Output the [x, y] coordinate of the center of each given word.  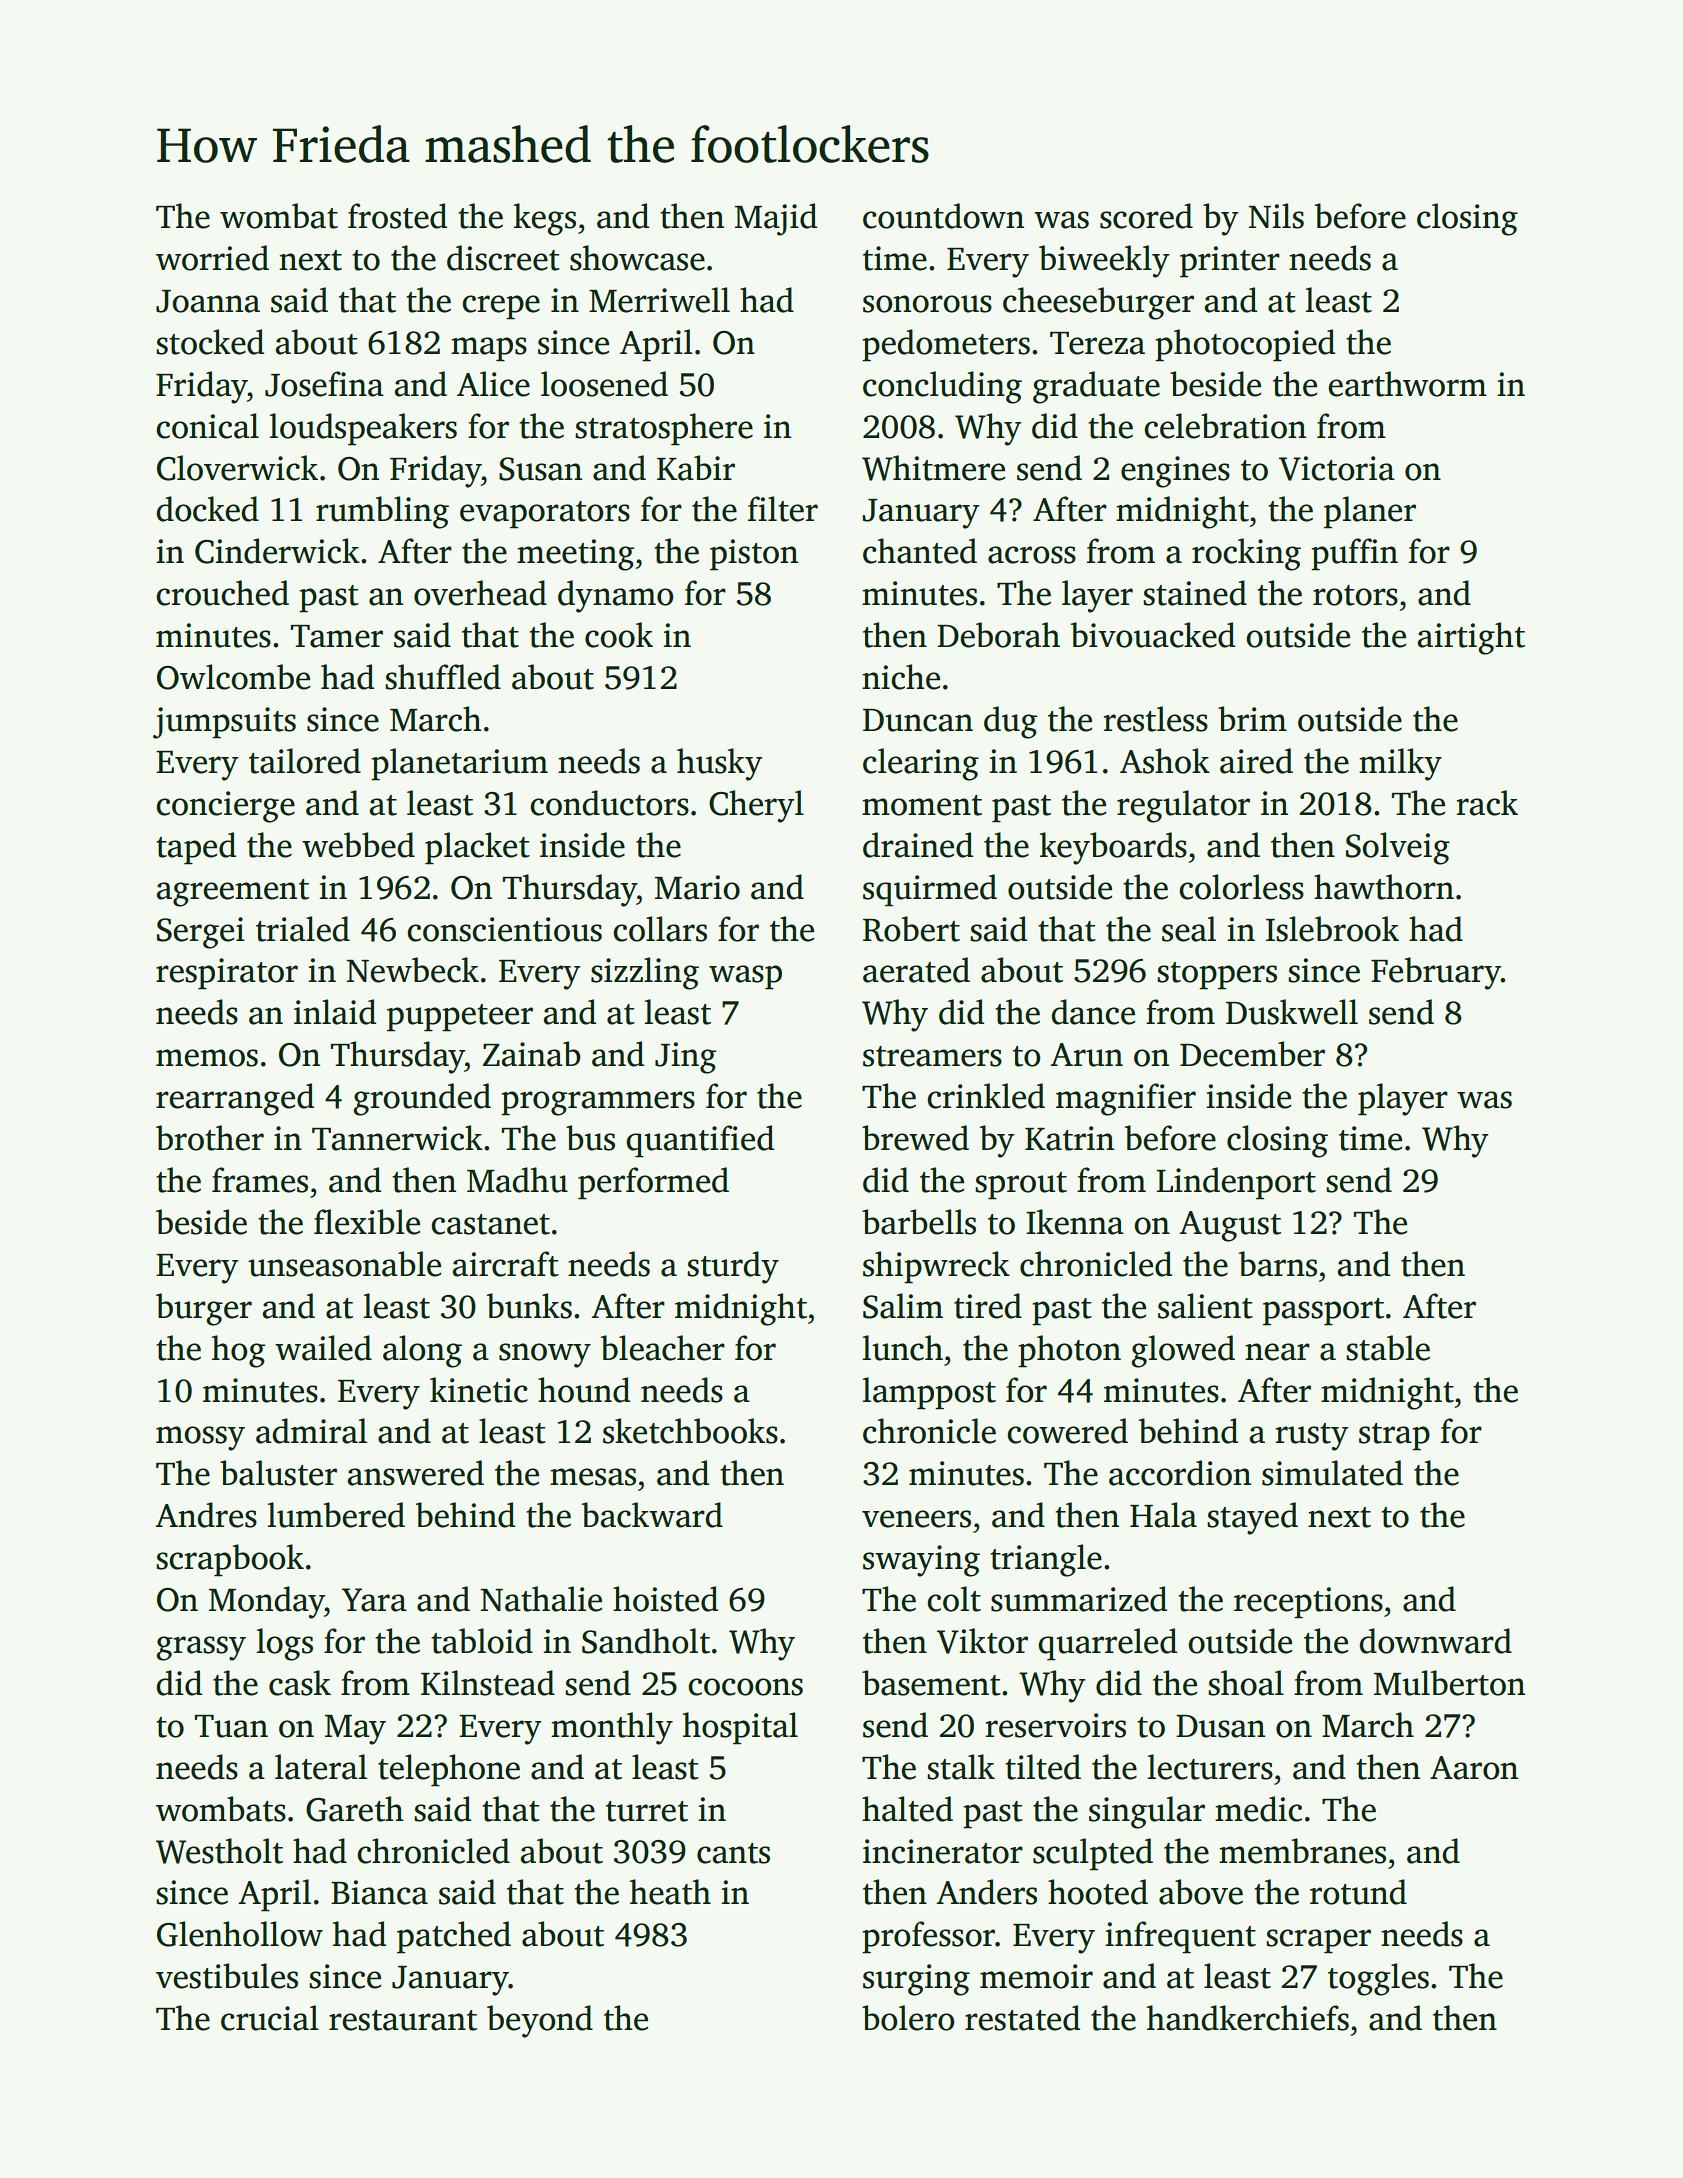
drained [918, 845]
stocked [210, 342]
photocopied [1245, 345]
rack [1487, 803]
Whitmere [933, 468]
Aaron [1474, 1768]
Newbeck [412, 970]
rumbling [382, 512]
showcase [637, 258]
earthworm [1407, 384]
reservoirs [1055, 1725]
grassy [201, 1648]
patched [454, 1937]
